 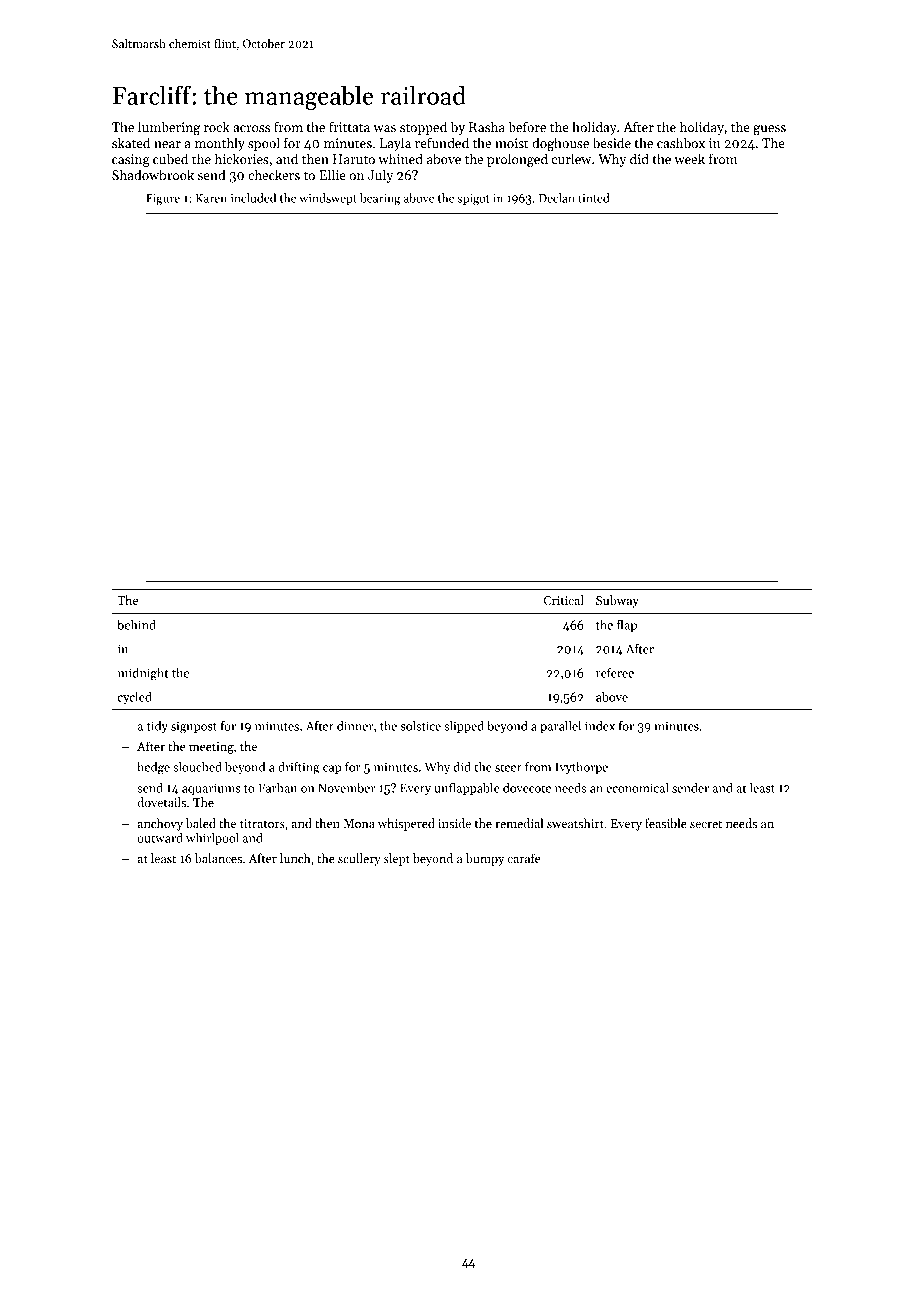 What do you see at coordinates (557, 198) in the document?
I see `Declan` at bounding box center [557, 198].
